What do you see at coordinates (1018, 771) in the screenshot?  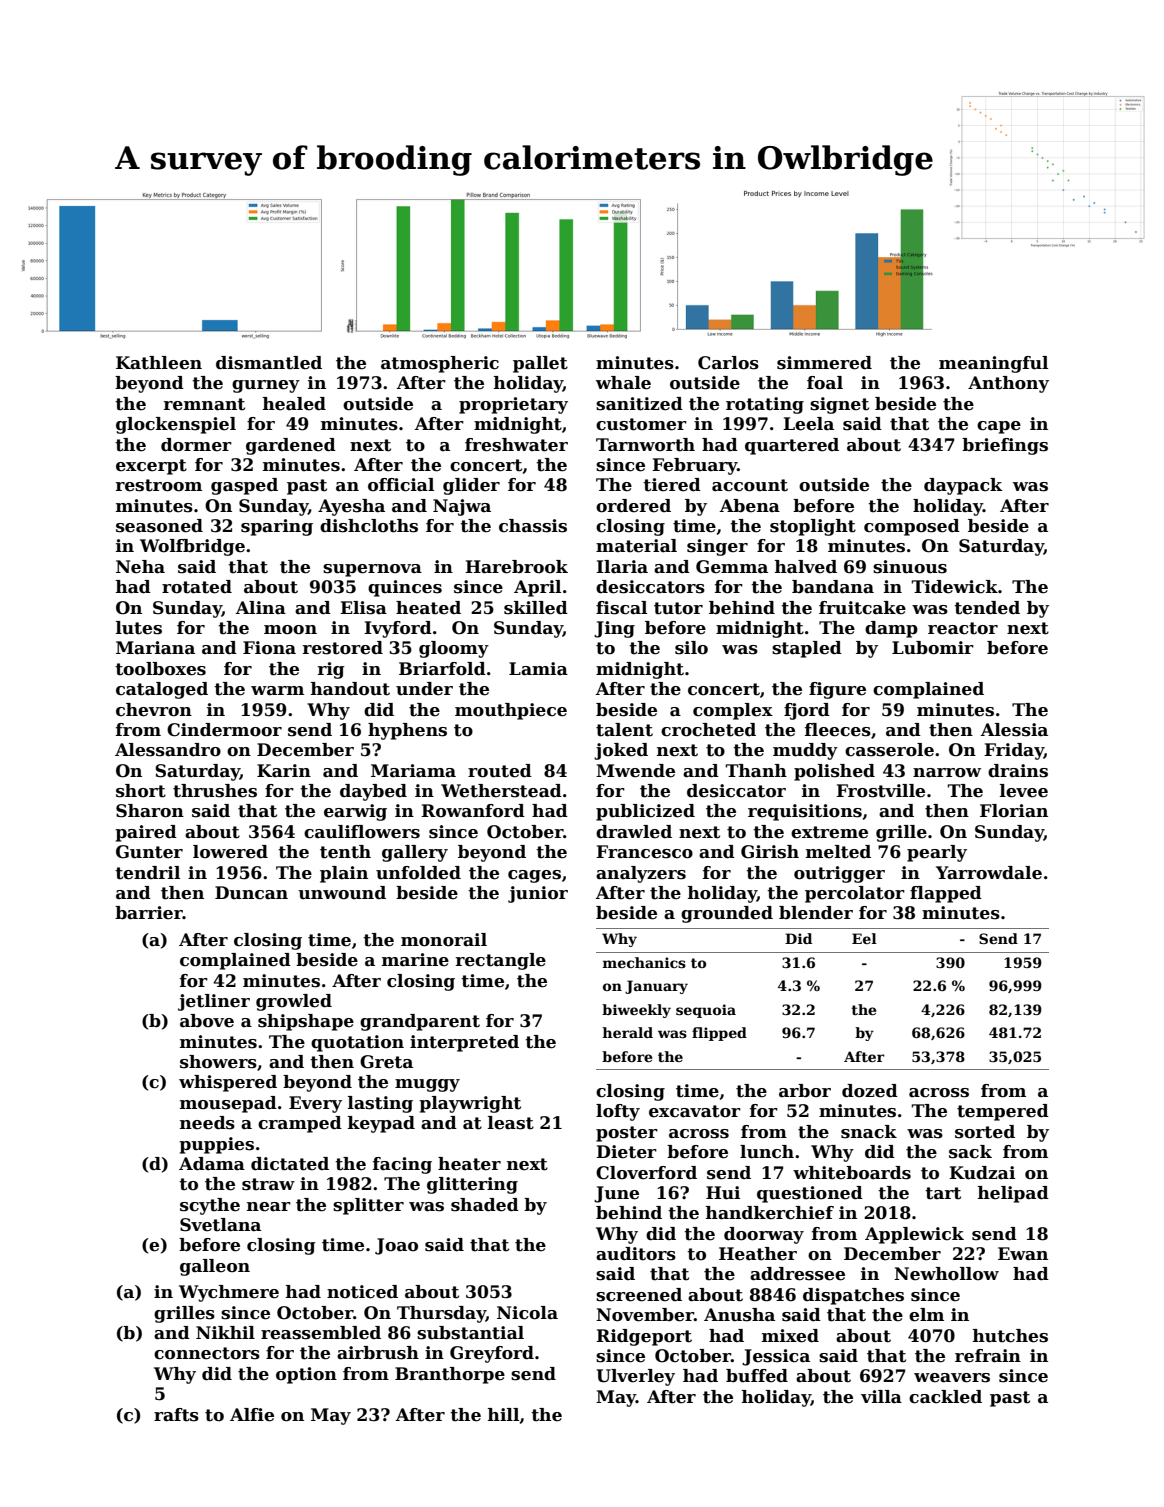 I see `drains` at bounding box center [1018, 771].
